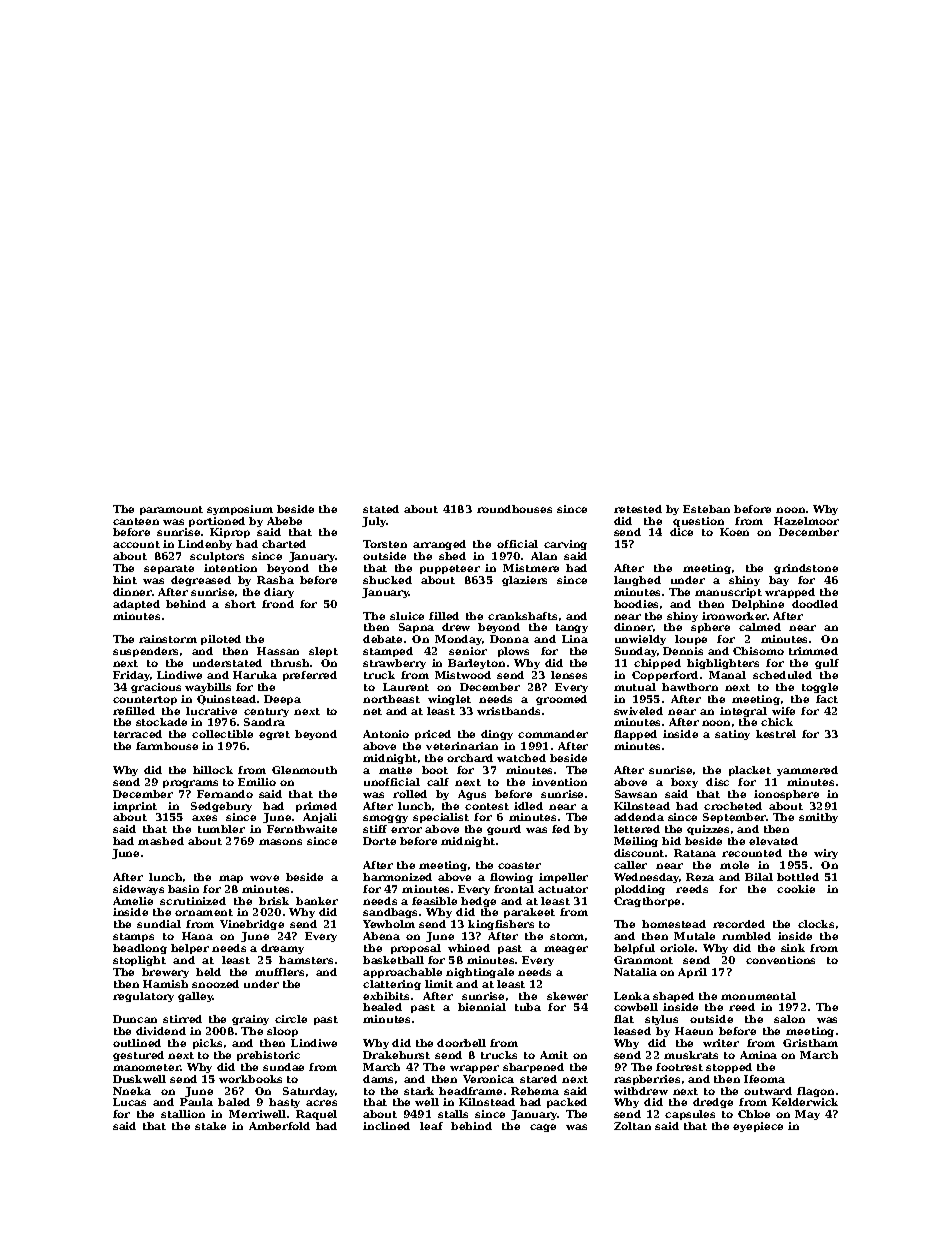 The height and width of the screenshot is (1233, 952). What do you see at coordinates (636, 604) in the screenshot?
I see `hoodies` at bounding box center [636, 604].
